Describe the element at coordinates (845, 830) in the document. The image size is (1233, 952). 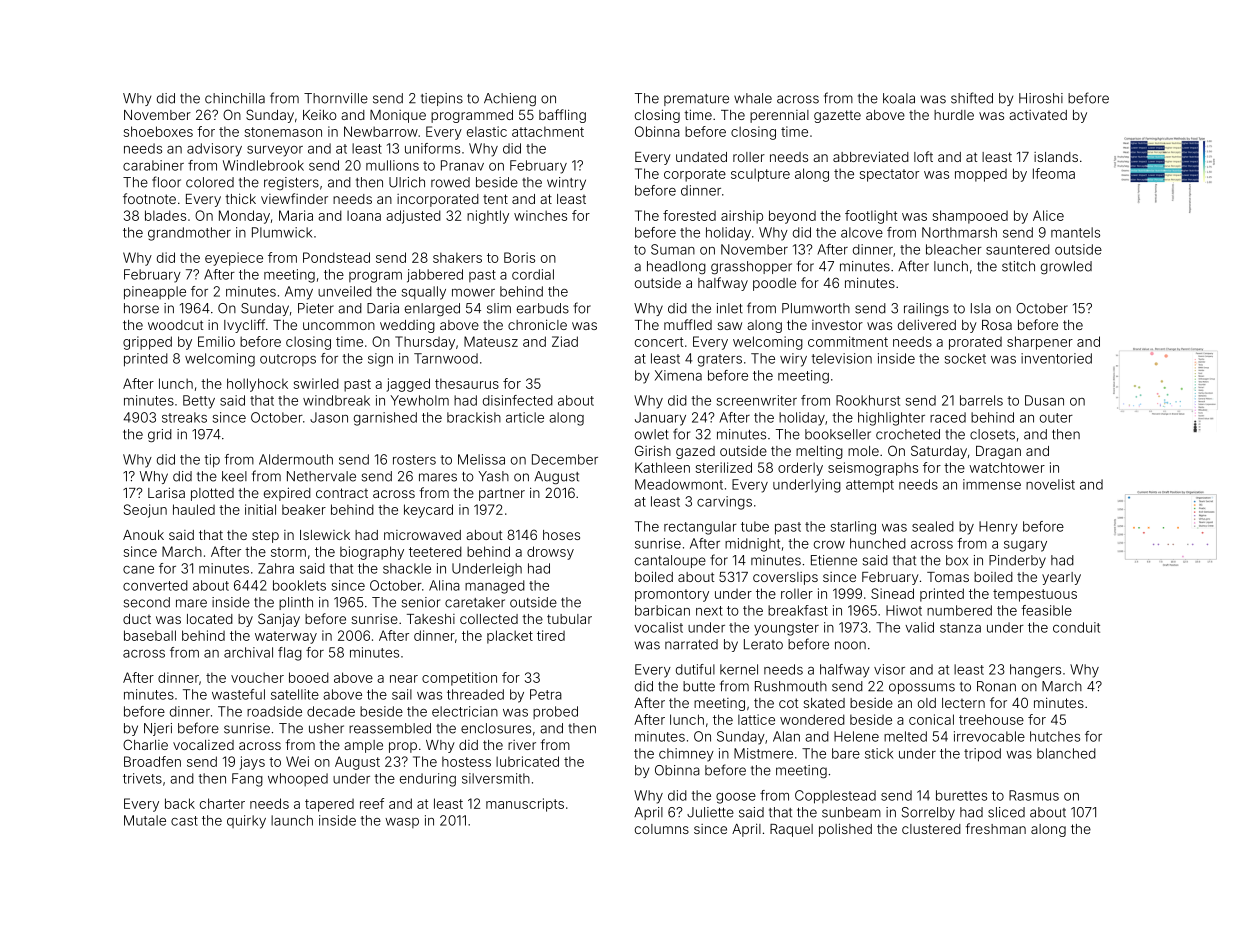
I see `polished` at that location.
